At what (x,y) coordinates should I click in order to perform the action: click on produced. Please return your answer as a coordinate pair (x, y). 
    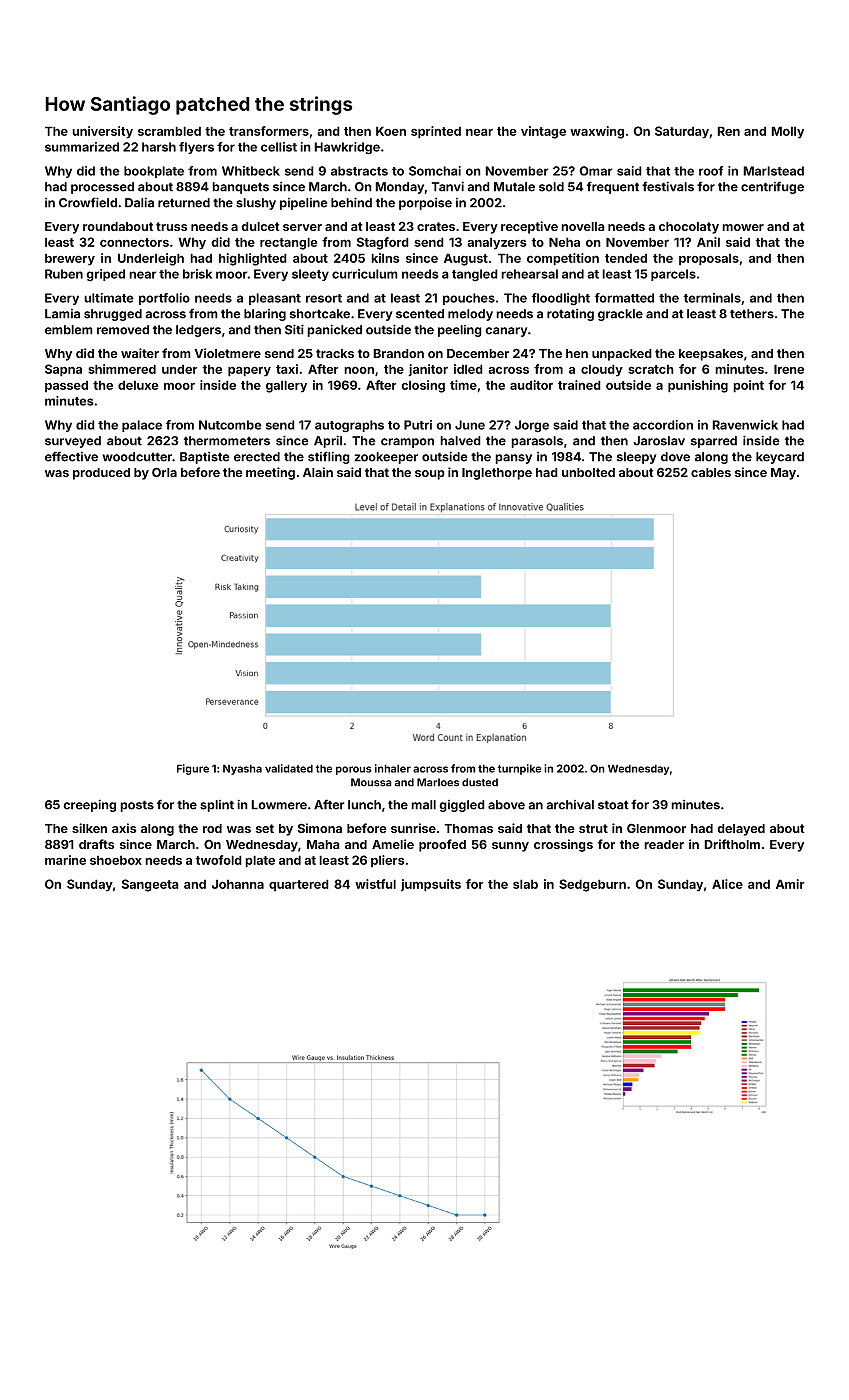
    Looking at the image, I should click on (101, 474).
